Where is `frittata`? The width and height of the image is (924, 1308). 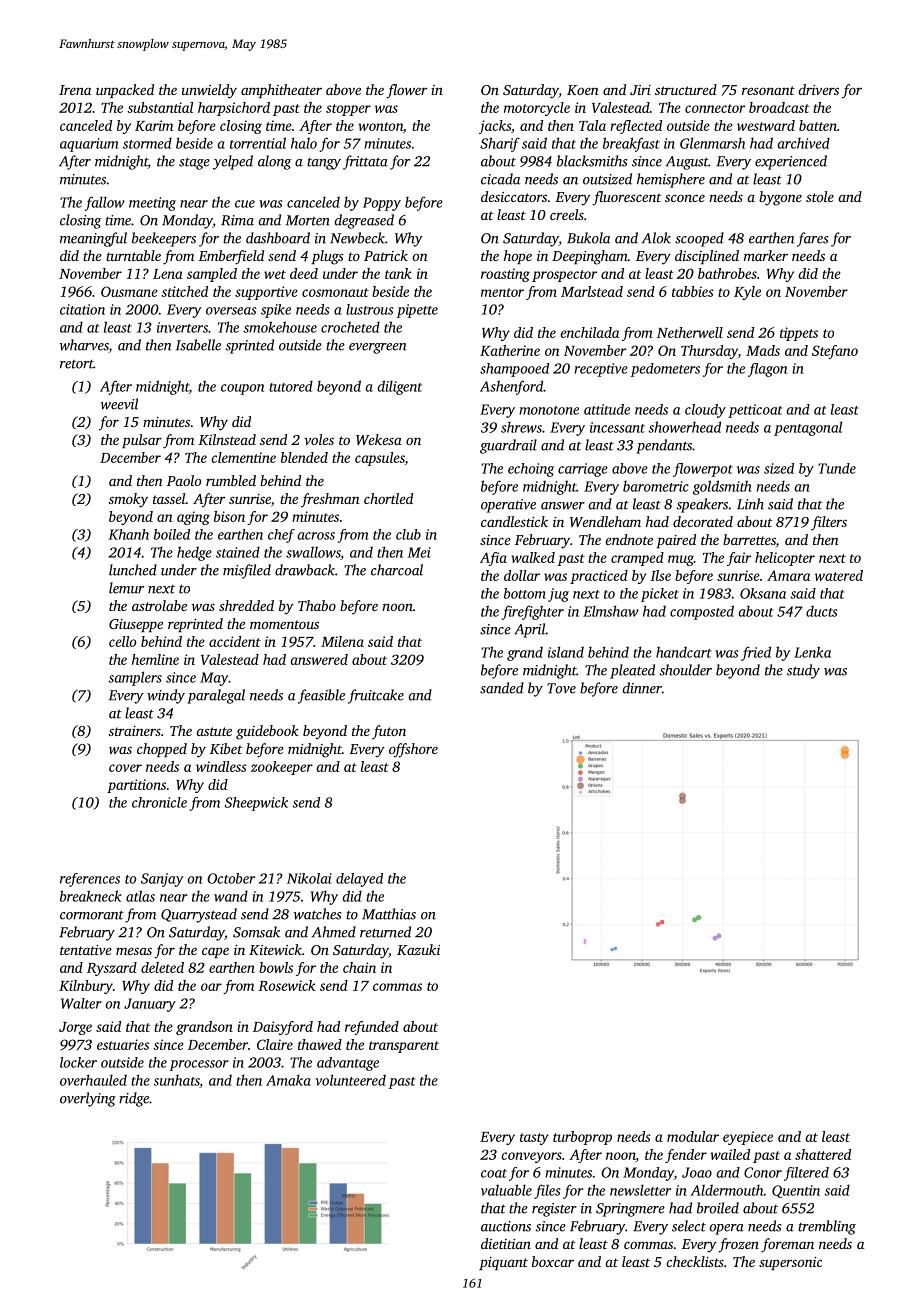
frittata is located at coordinates (365, 162).
